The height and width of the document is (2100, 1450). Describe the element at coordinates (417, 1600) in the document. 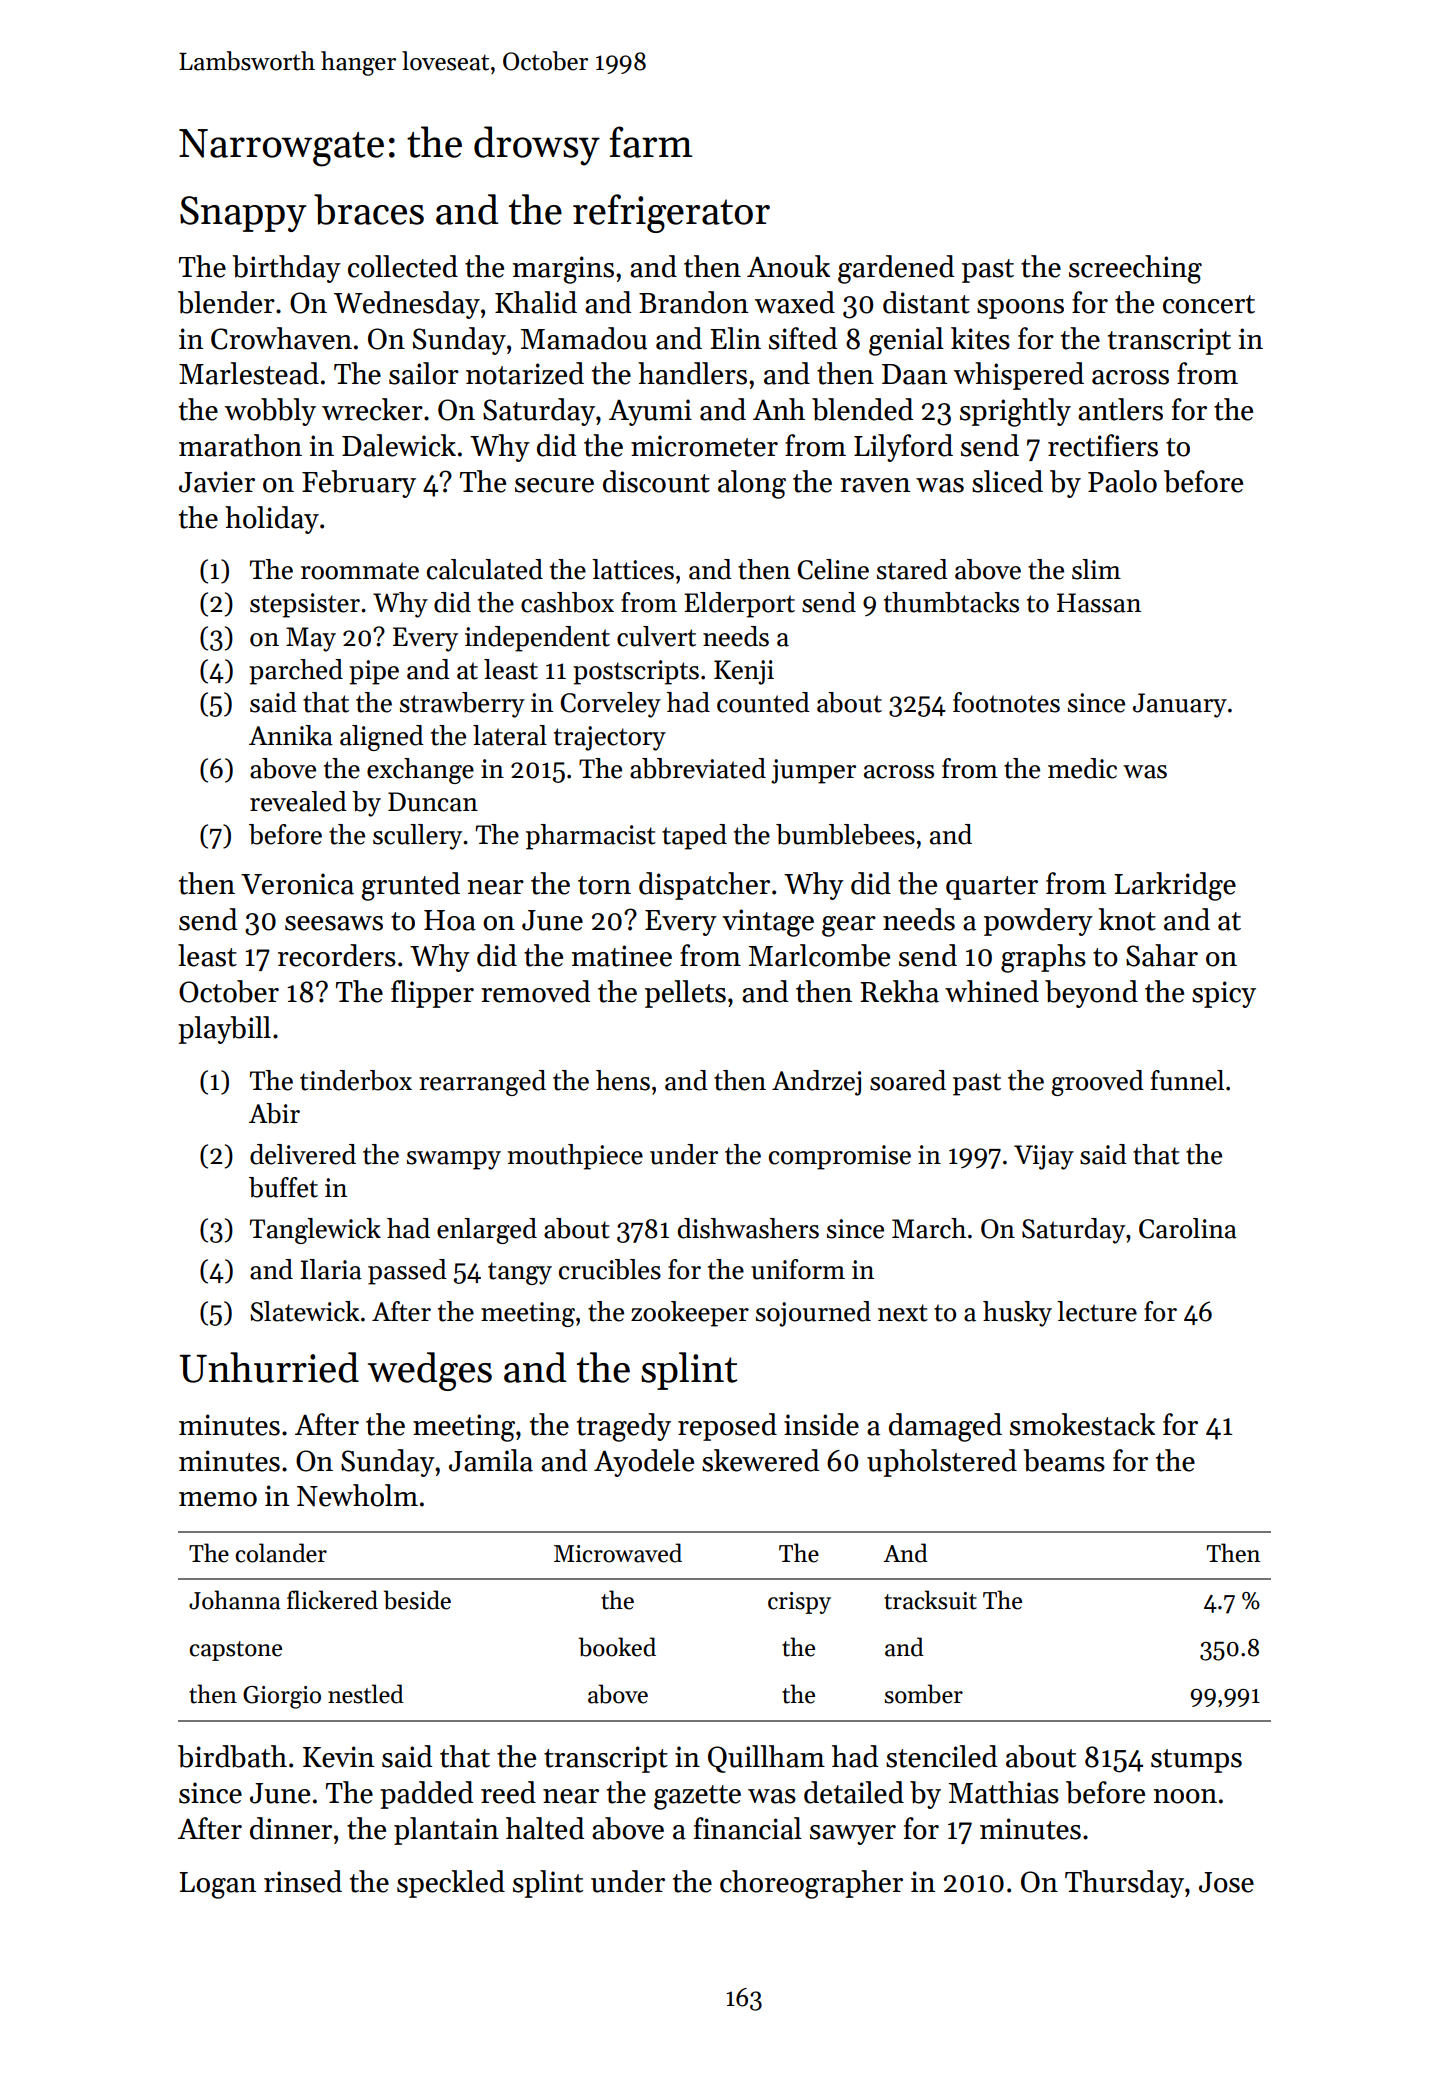

I see `beside` at that location.
